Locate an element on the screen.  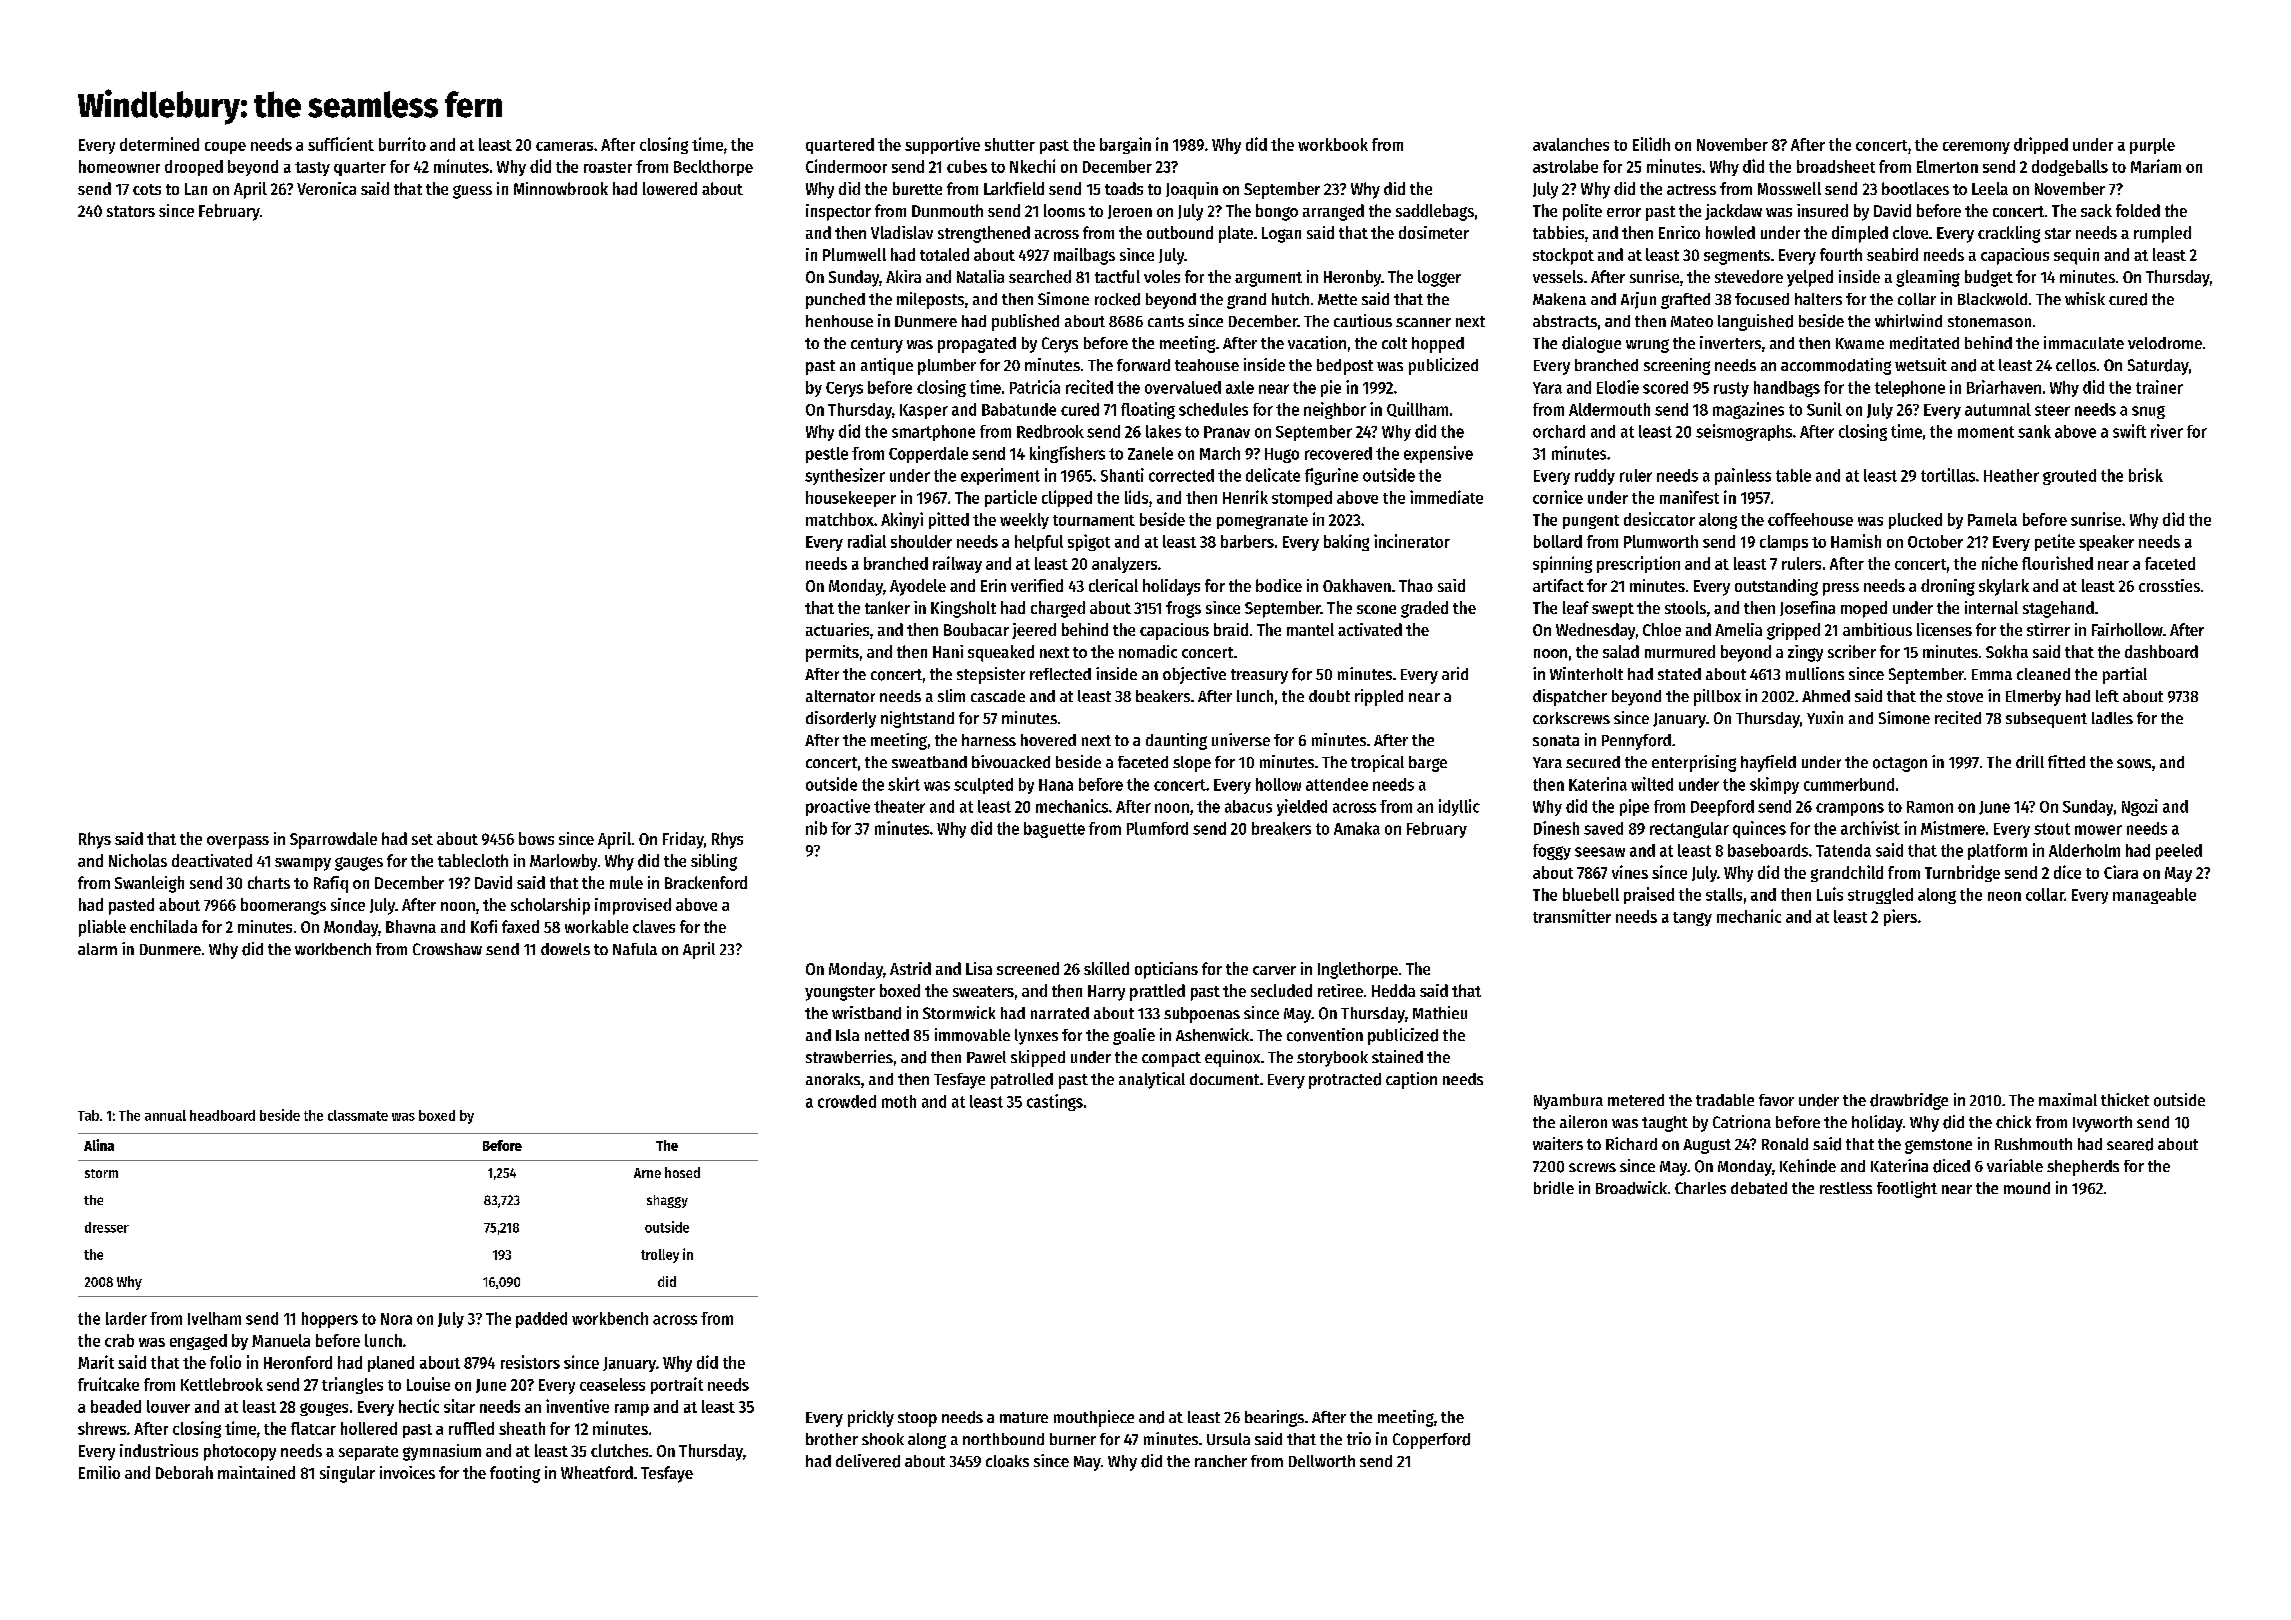
Wheatford is located at coordinates (597, 1472).
